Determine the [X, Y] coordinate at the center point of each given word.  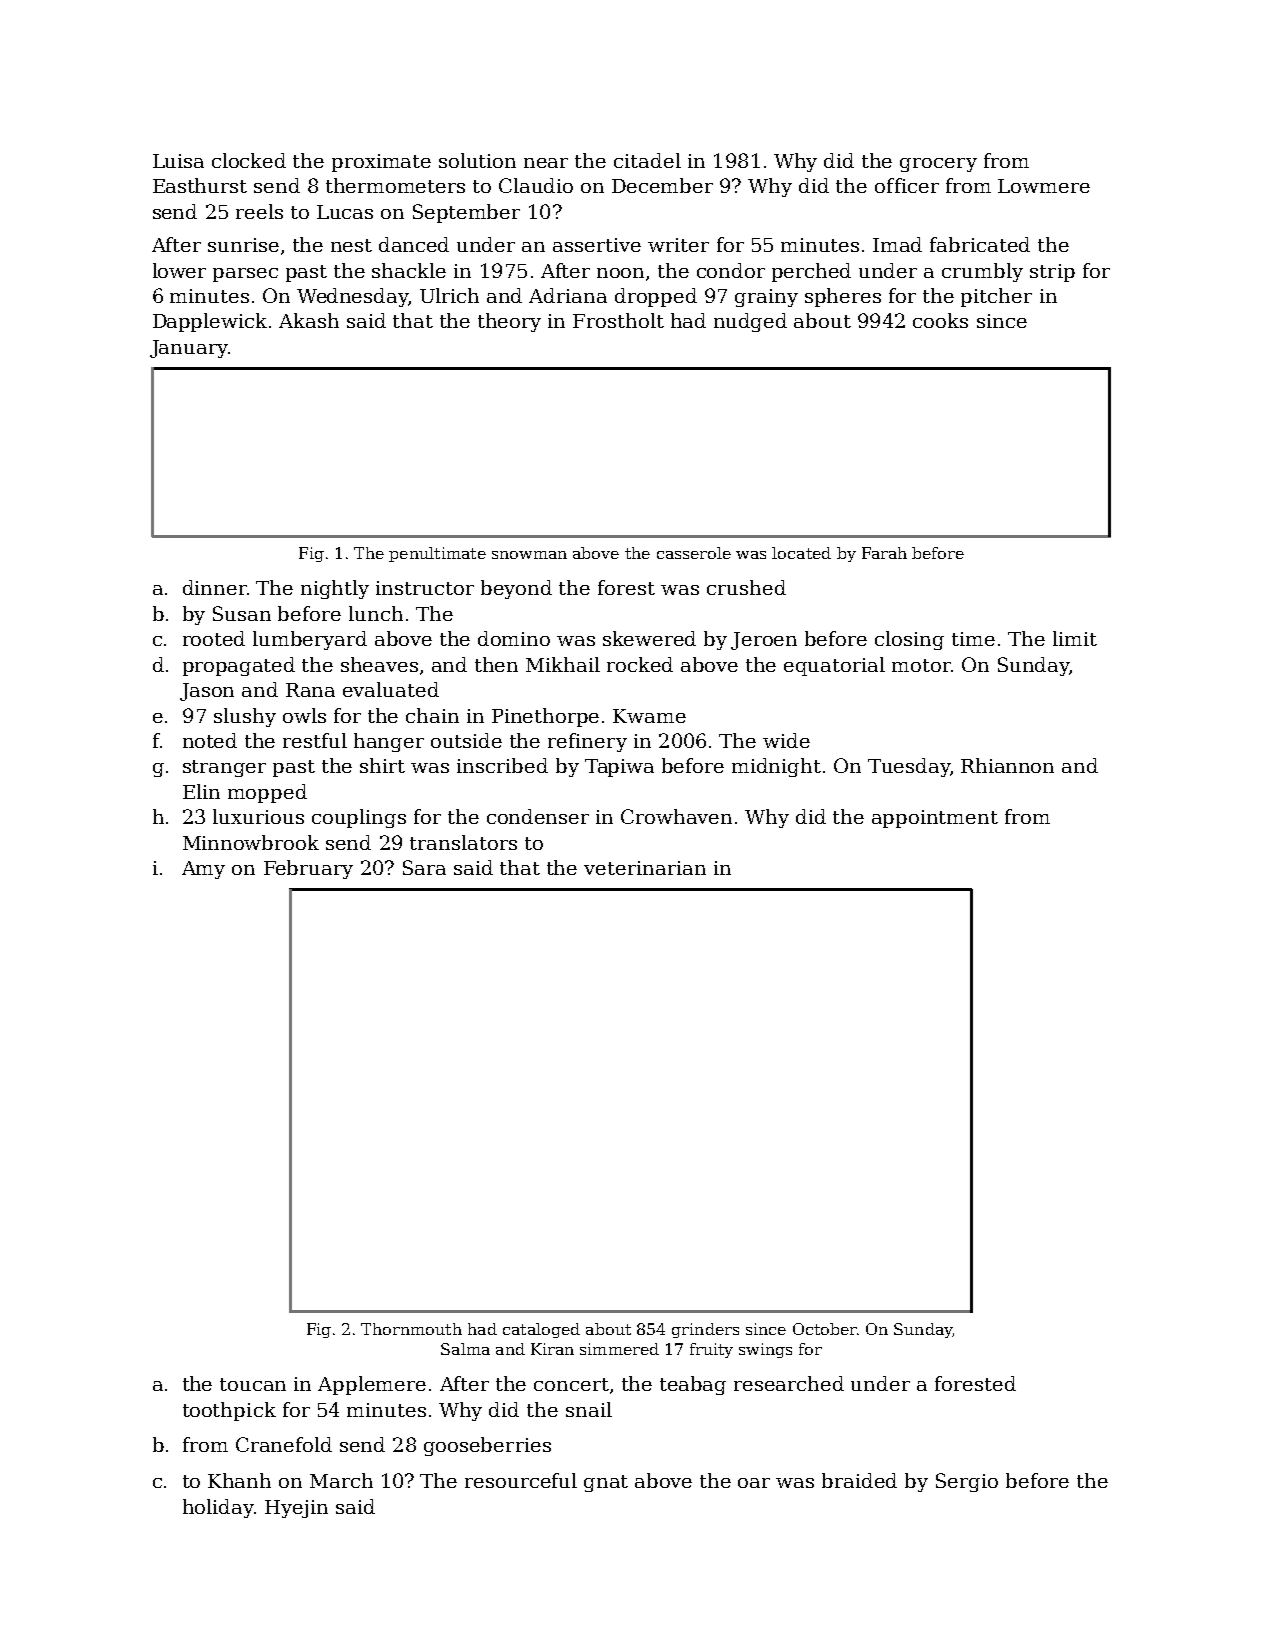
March [341, 1480]
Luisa [178, 161]
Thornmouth [411, 1329]
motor [921, 665]
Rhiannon [1007, 765]
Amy [203, 870]
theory [509, 322]
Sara [424, 867]
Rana [310, 690]
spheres [843, 297]
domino [514, 638]
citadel [647, 160]
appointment [935, 819]
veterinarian [645, 868]
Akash [309, 320]
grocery [938, 165]
